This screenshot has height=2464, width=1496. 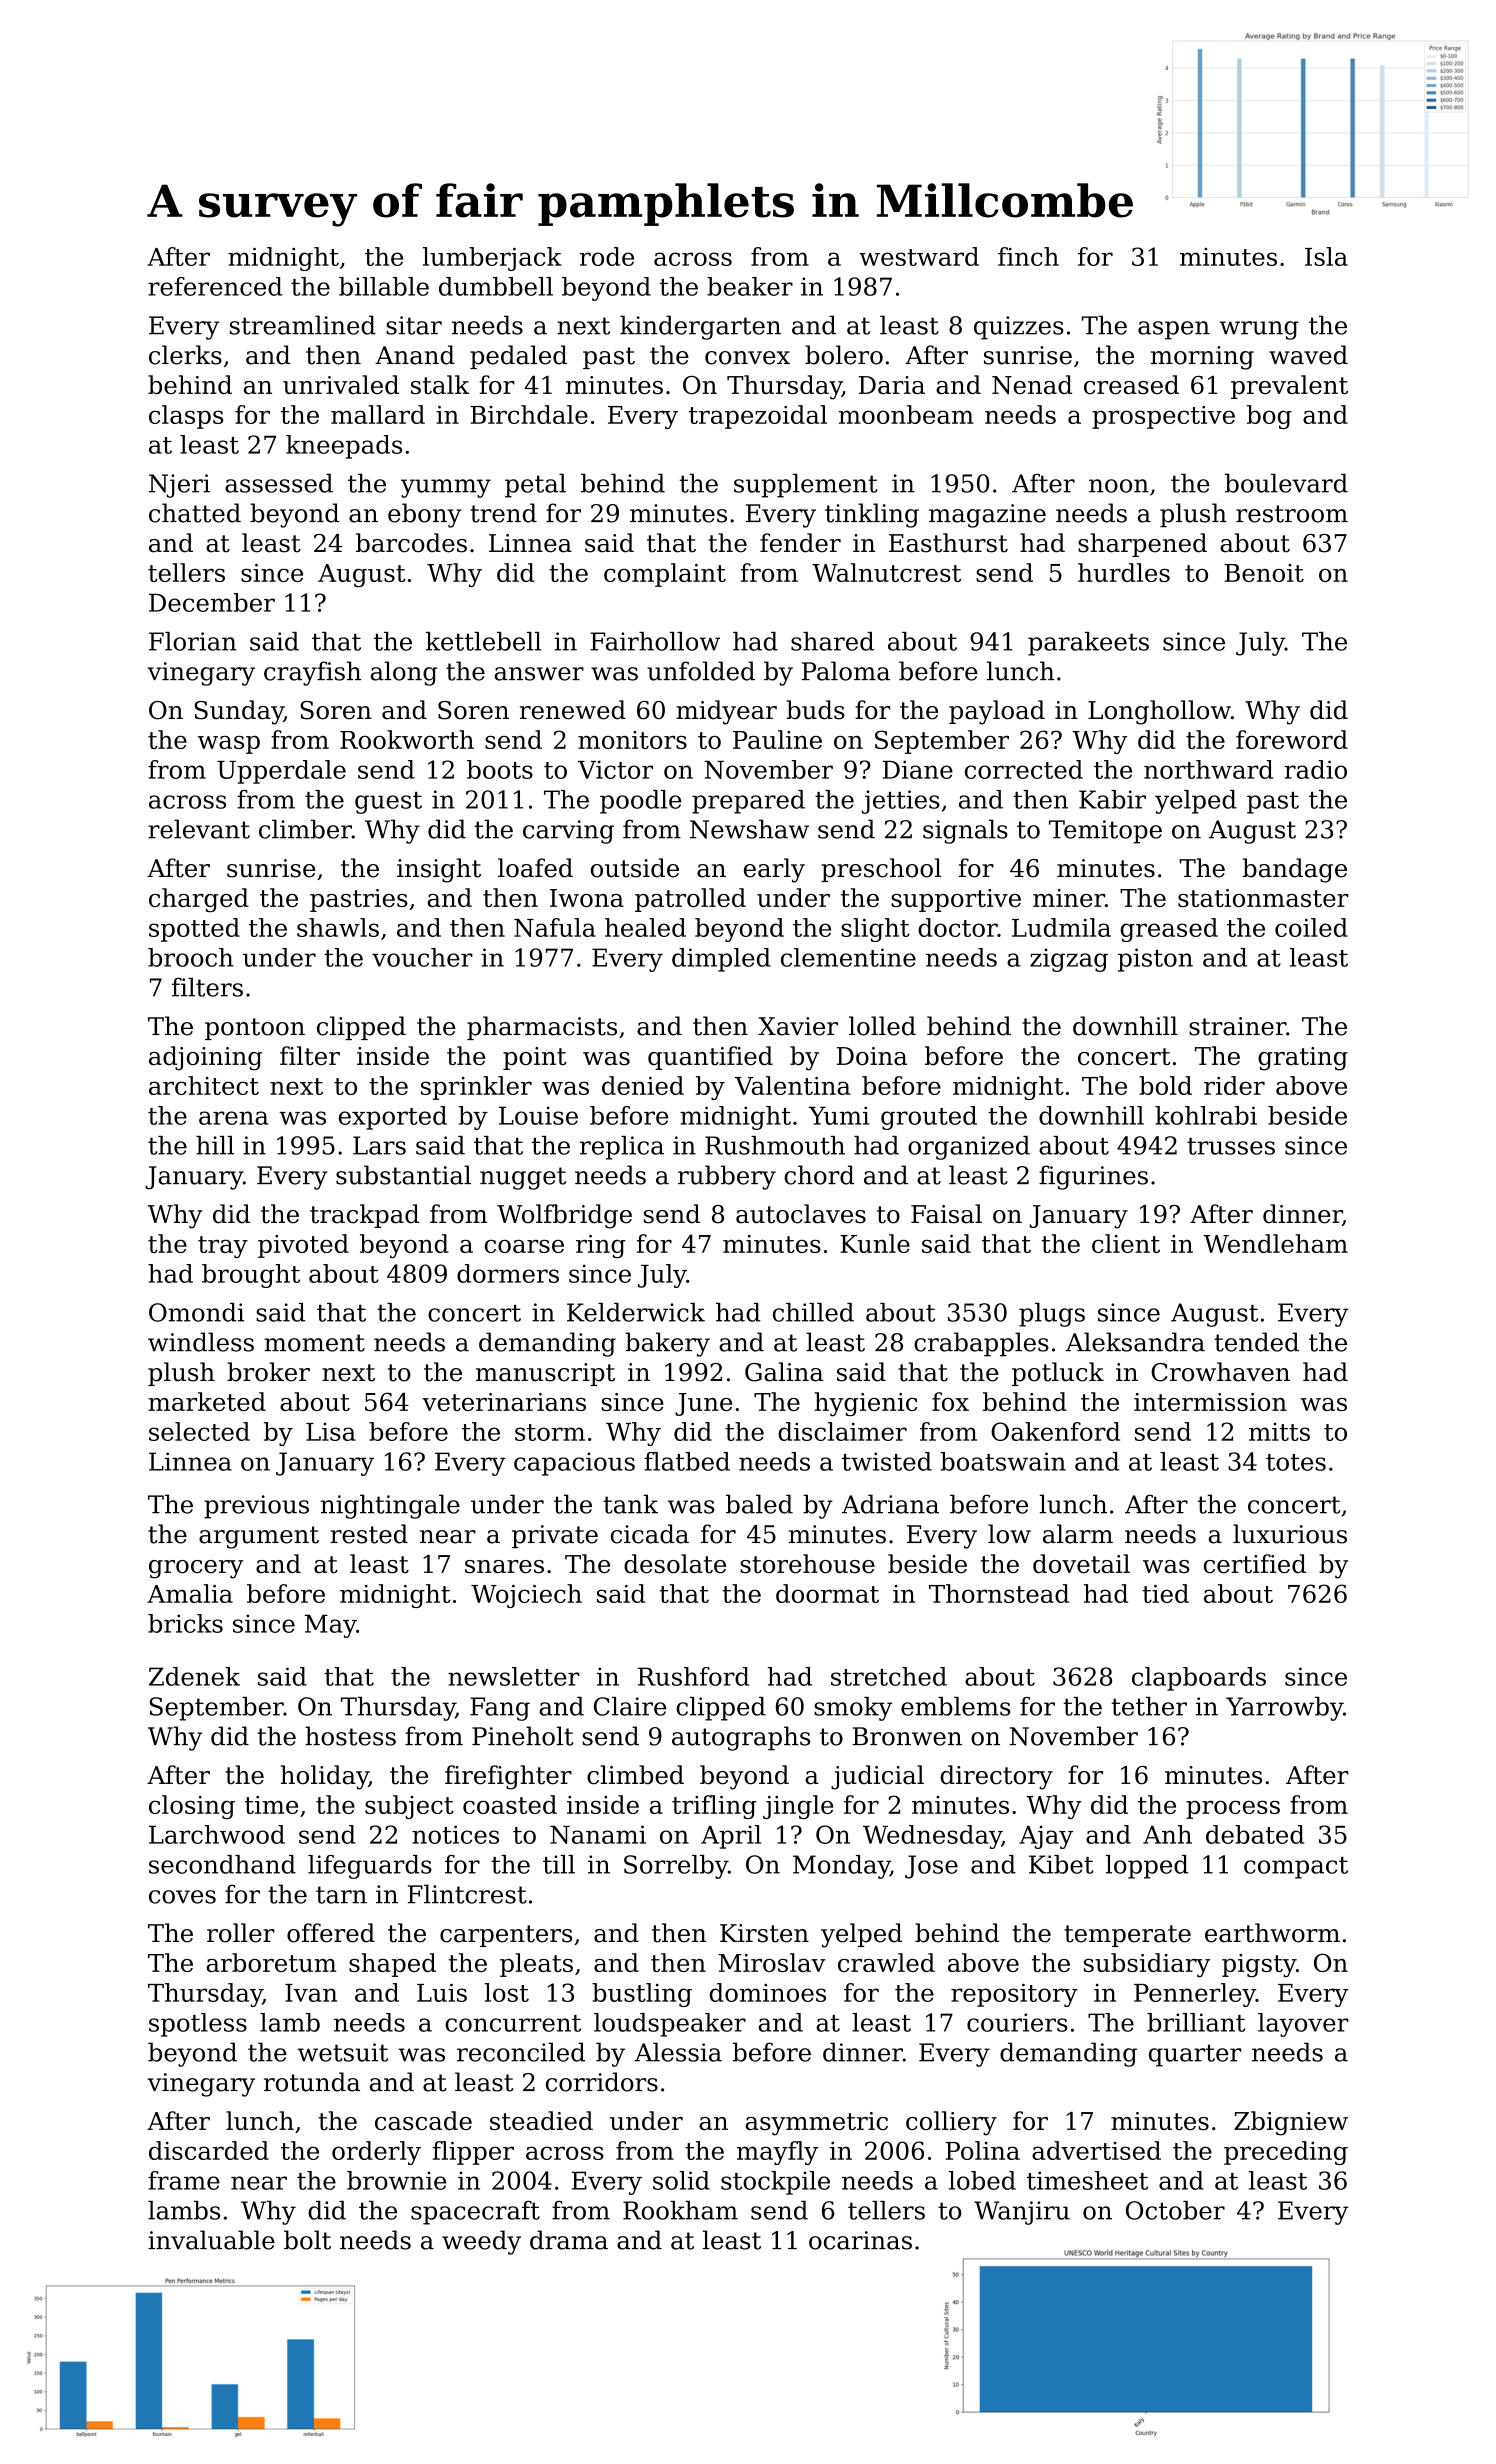 I want to click on bog, so click(x=1269, y=417).
